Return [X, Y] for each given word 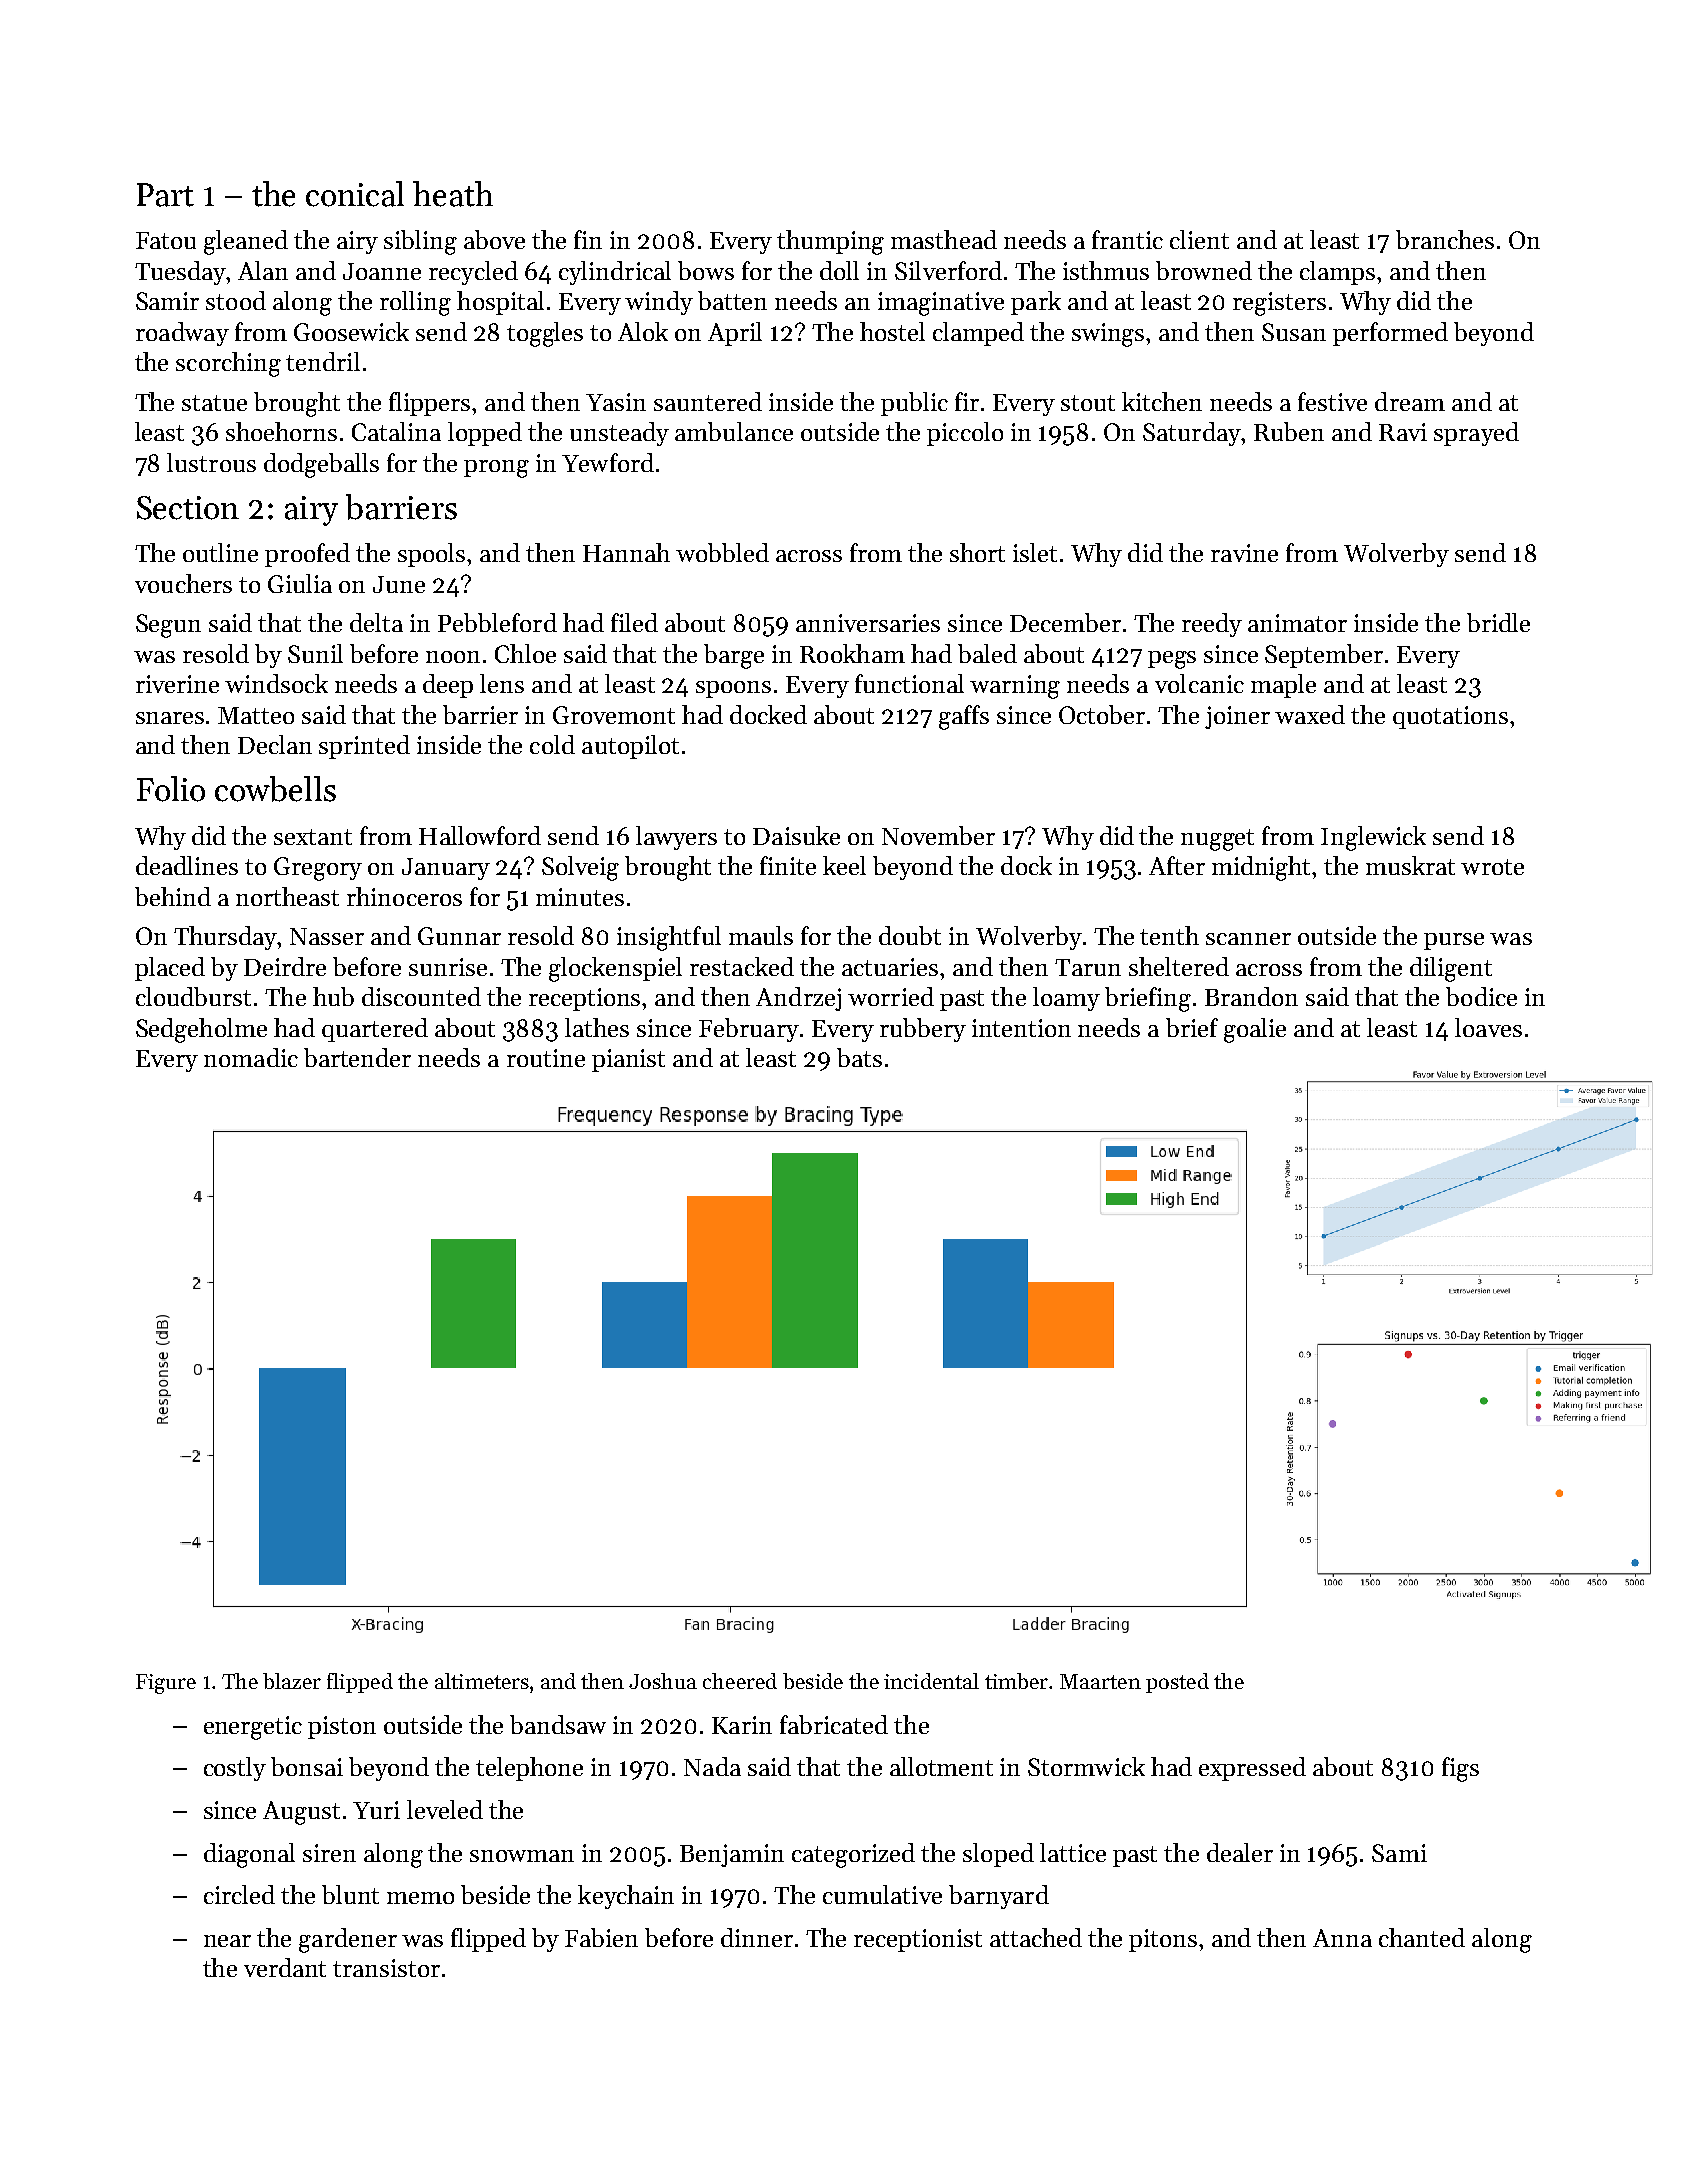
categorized [853, 1855]
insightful [669, 938]
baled [987, 653]
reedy [1212, 625]
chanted [1422, 1937]
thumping [830, 242]
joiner [1237, 717]
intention [1021, 1028]
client [1199, 239]
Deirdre [285, 966]
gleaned [246, 242]
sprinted [364, 747]
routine [546, 1058]
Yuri [376, 1810]
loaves [1488, 1027]
